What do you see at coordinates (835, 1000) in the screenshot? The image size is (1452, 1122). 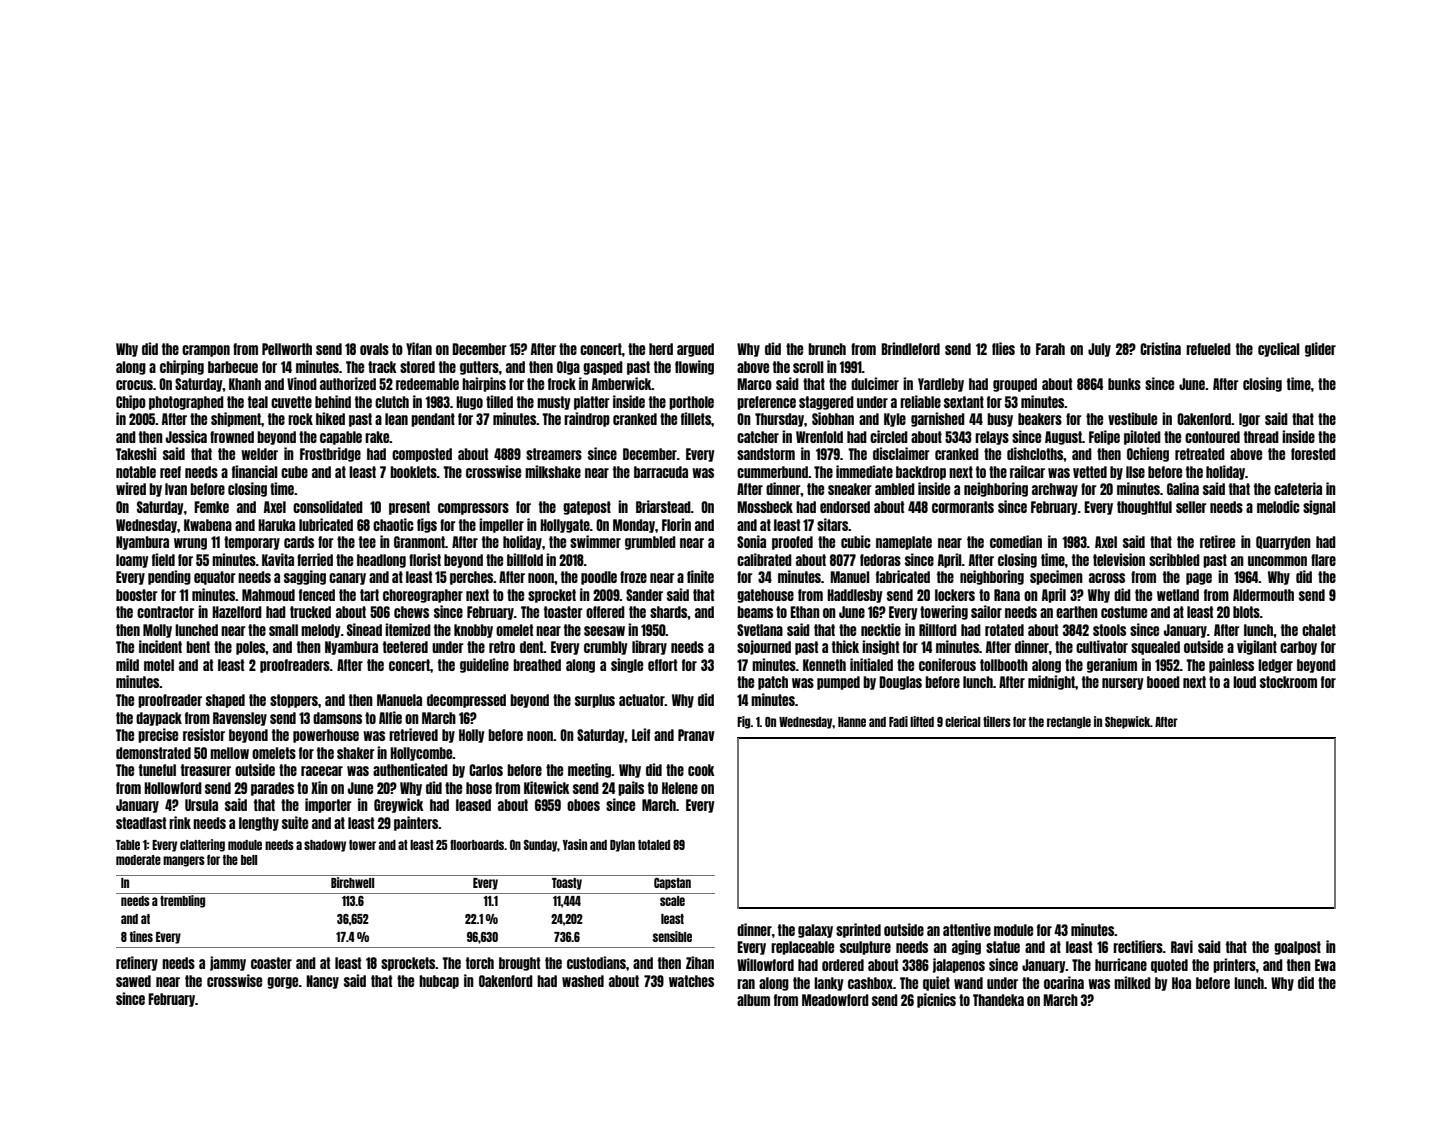 I see `Meadowford` at bounding box center [835, 1000].
